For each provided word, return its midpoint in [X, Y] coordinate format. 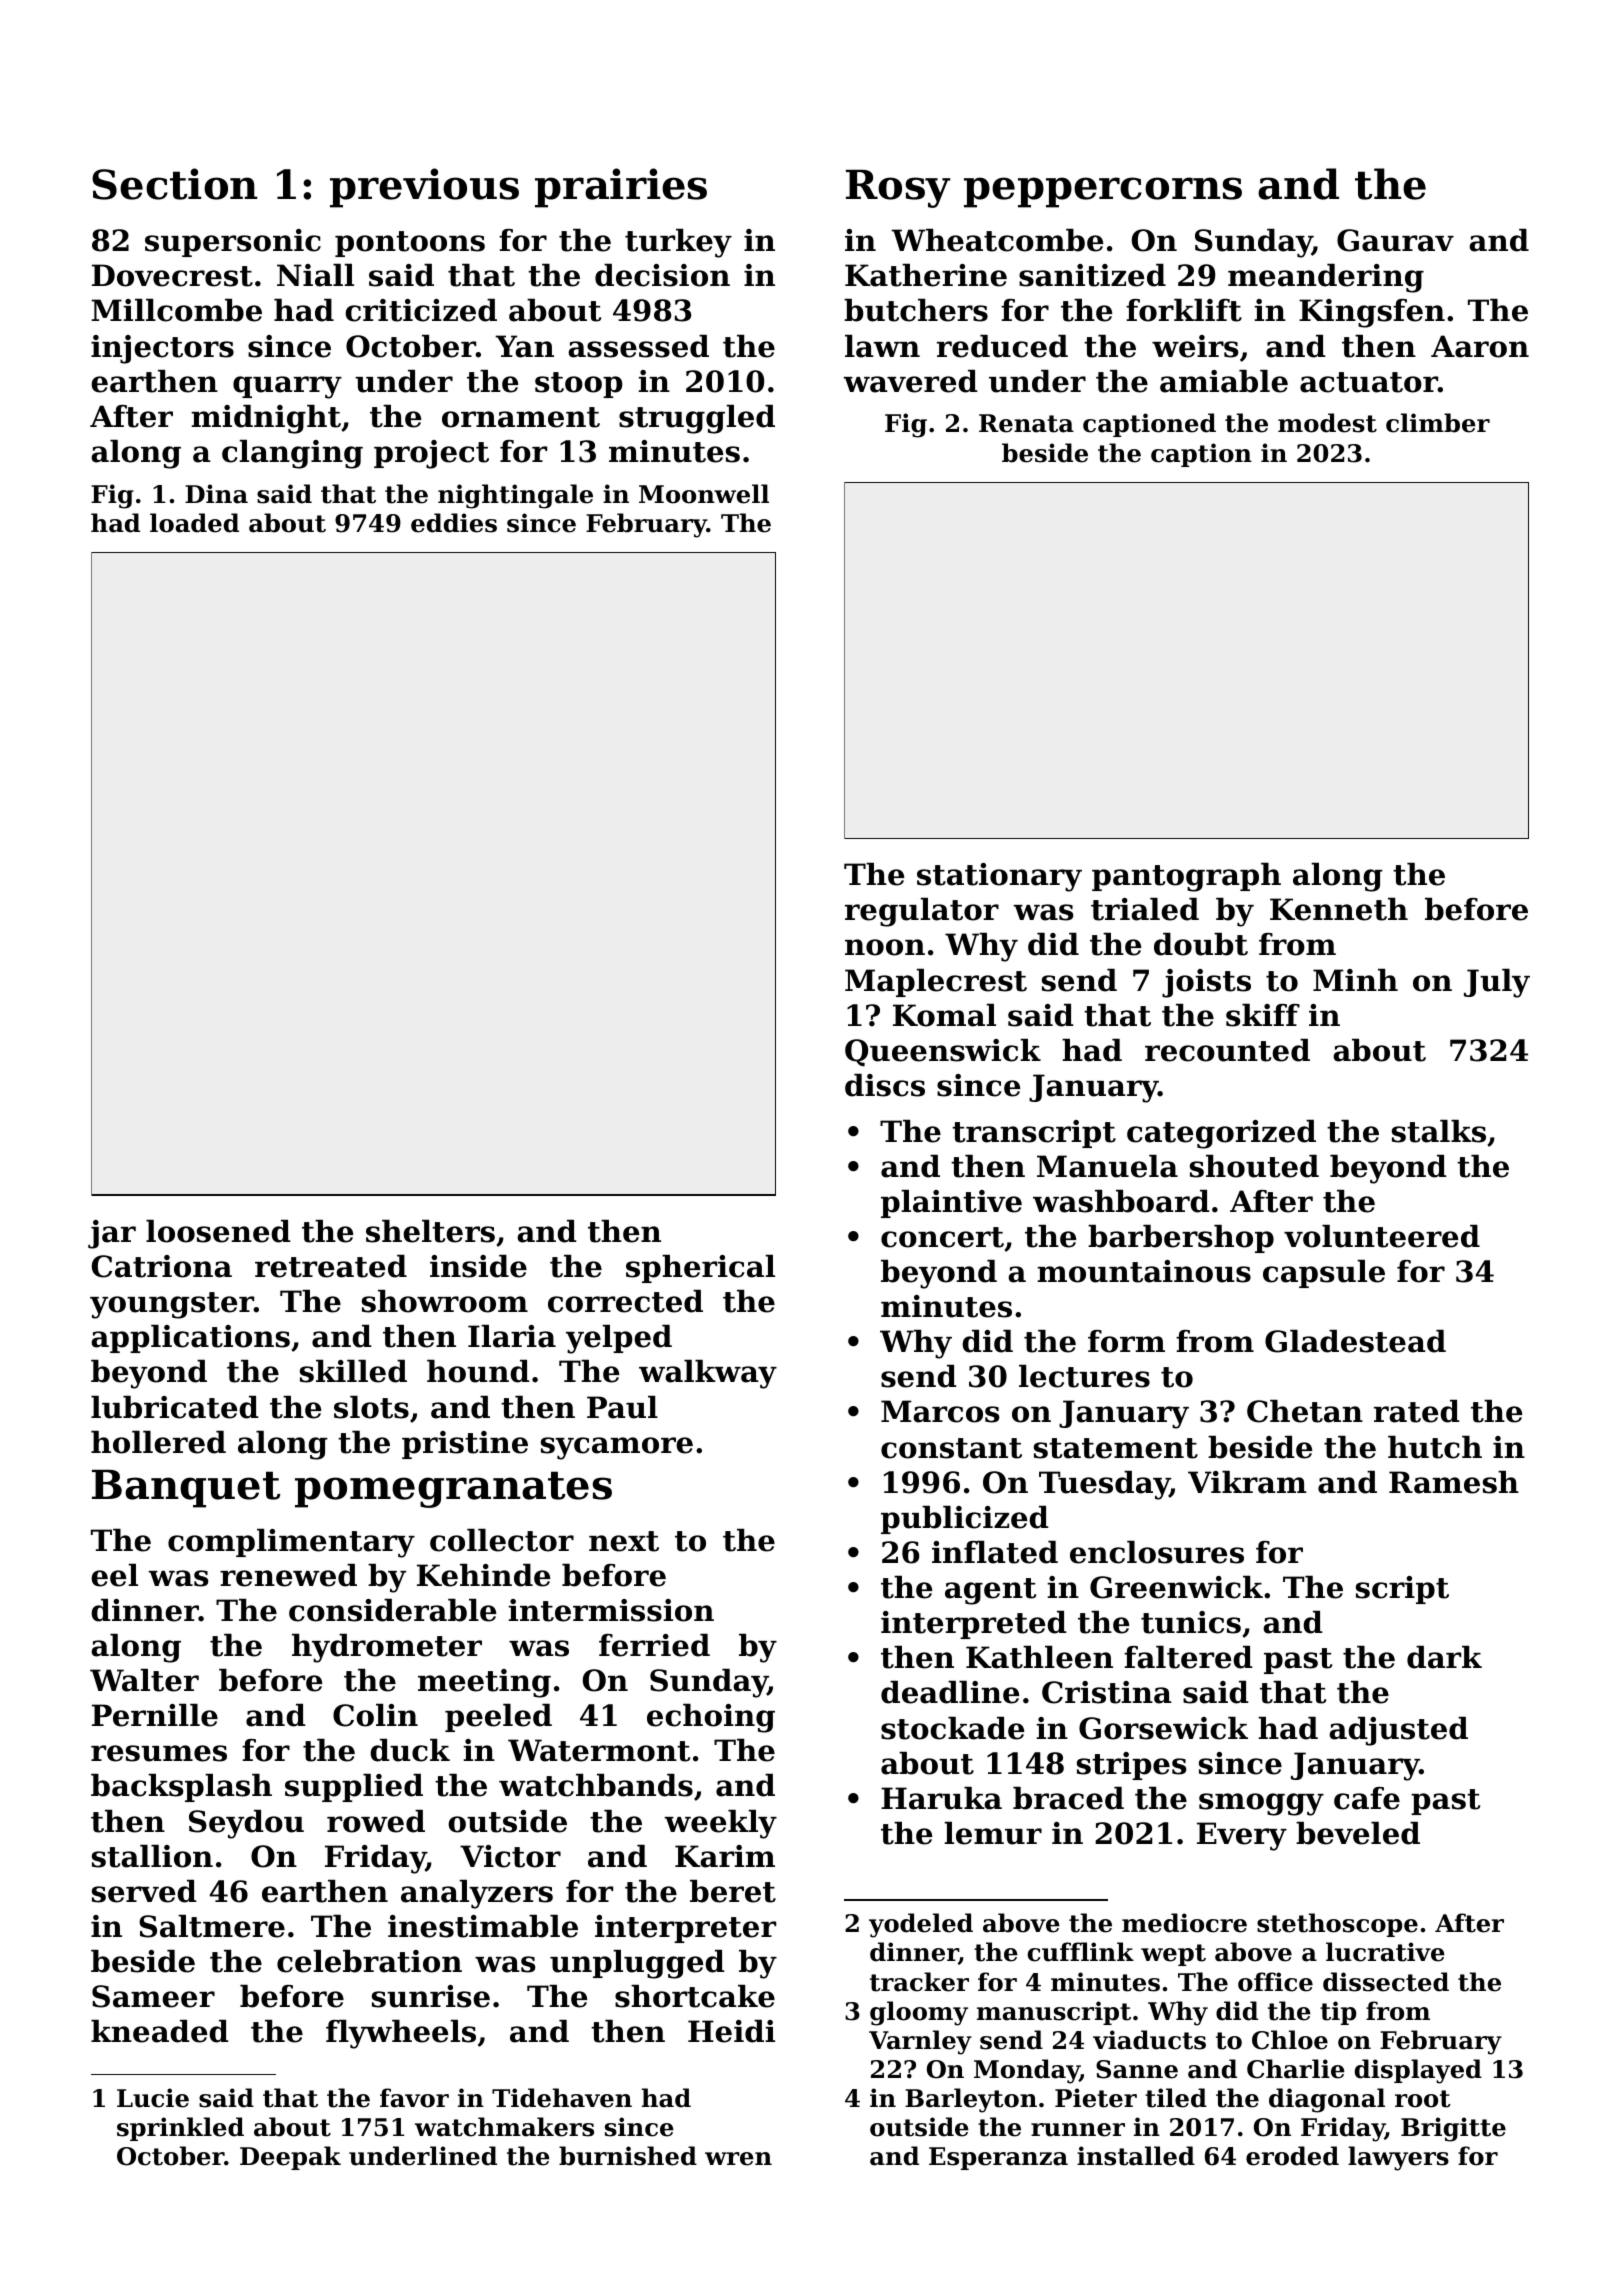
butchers [916, 310]
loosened [218, 1231]
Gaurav [1395, 240]
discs [885, 1085]
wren [738, 2159]
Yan [524, 346]
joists [1206, 983]
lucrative [1385, 1952]
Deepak [290, 2158]
